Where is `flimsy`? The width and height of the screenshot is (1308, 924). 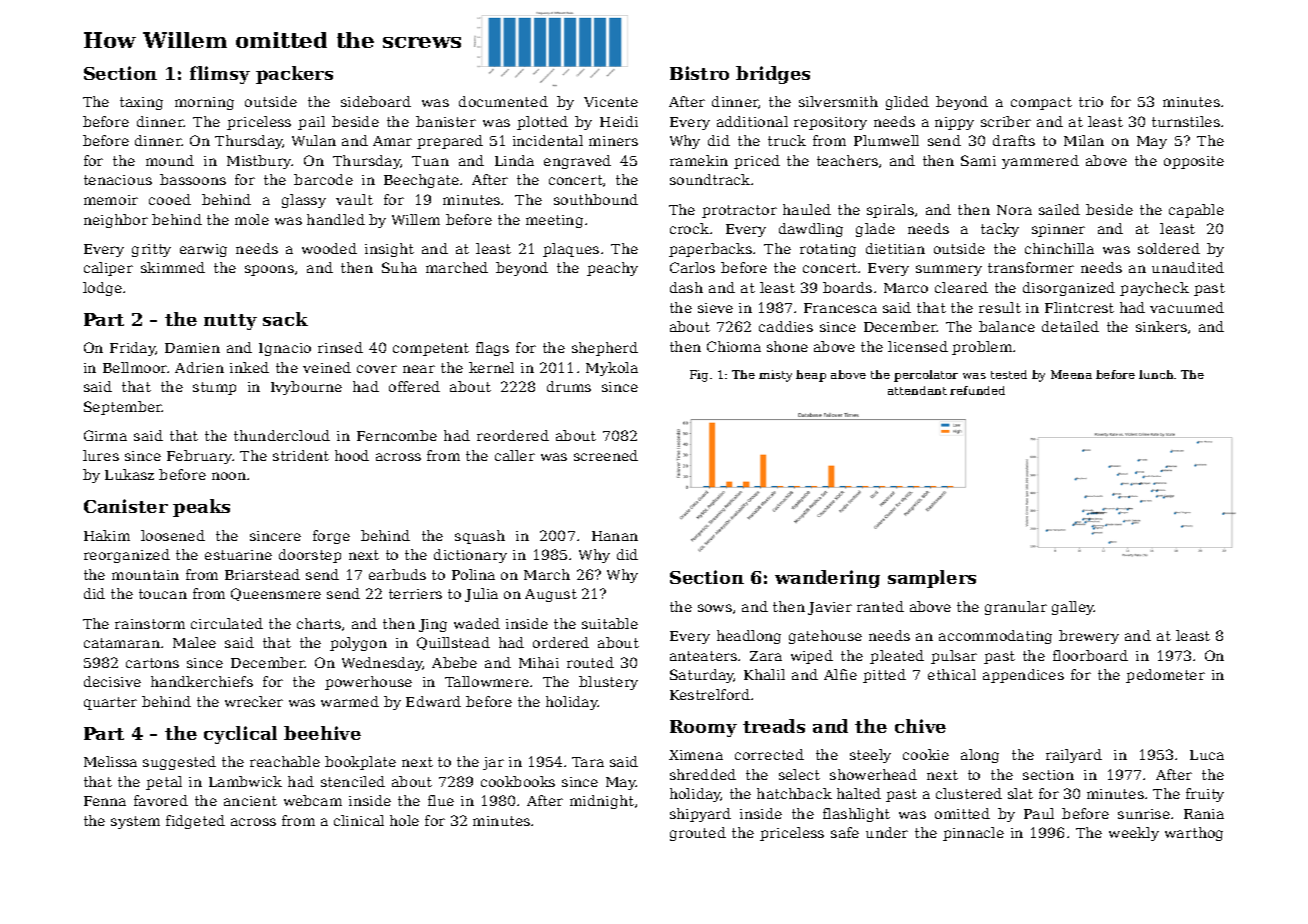
flimsy is located at coordinates (220, 75).
